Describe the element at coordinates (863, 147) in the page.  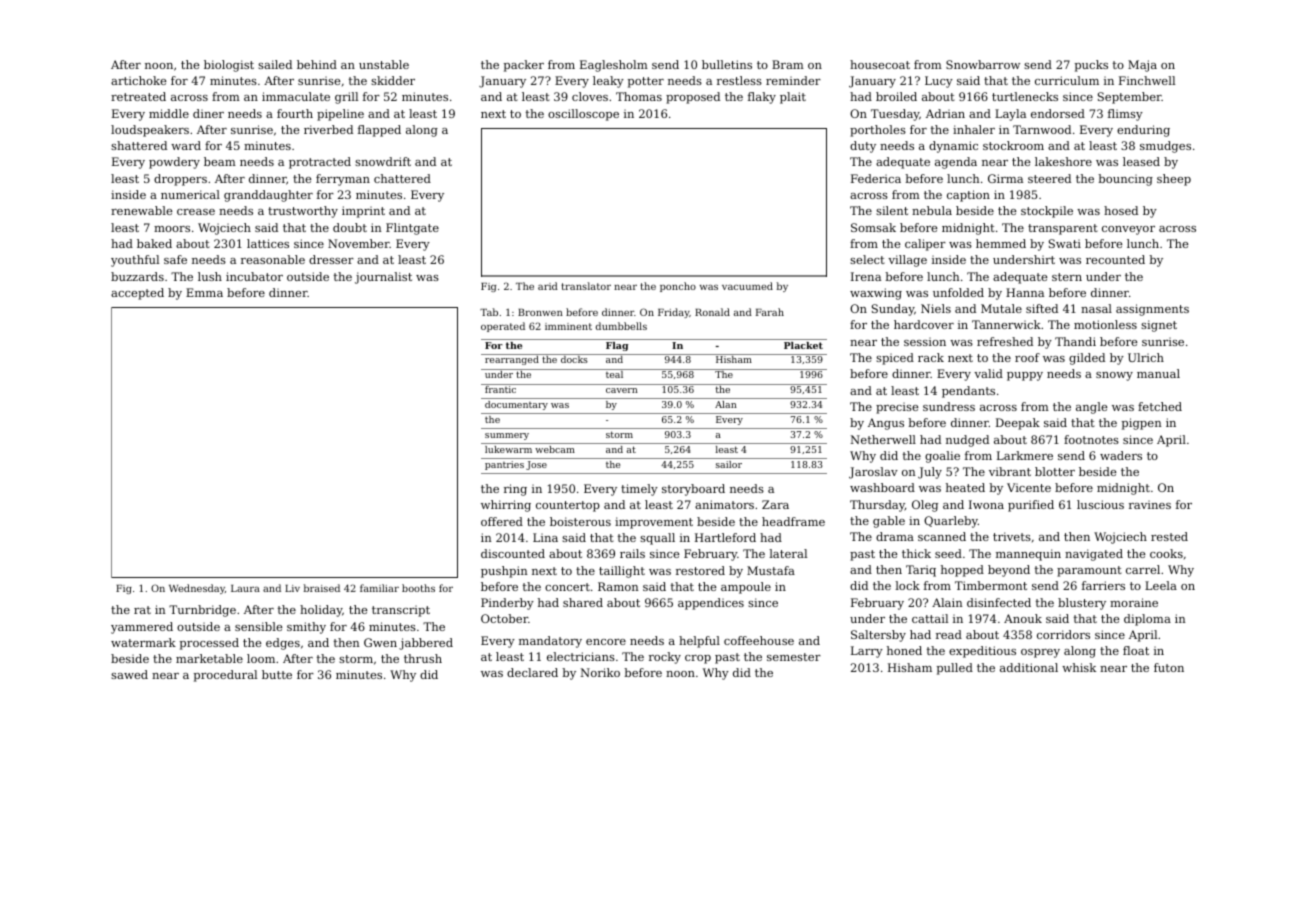
I see `duty` at that location.
